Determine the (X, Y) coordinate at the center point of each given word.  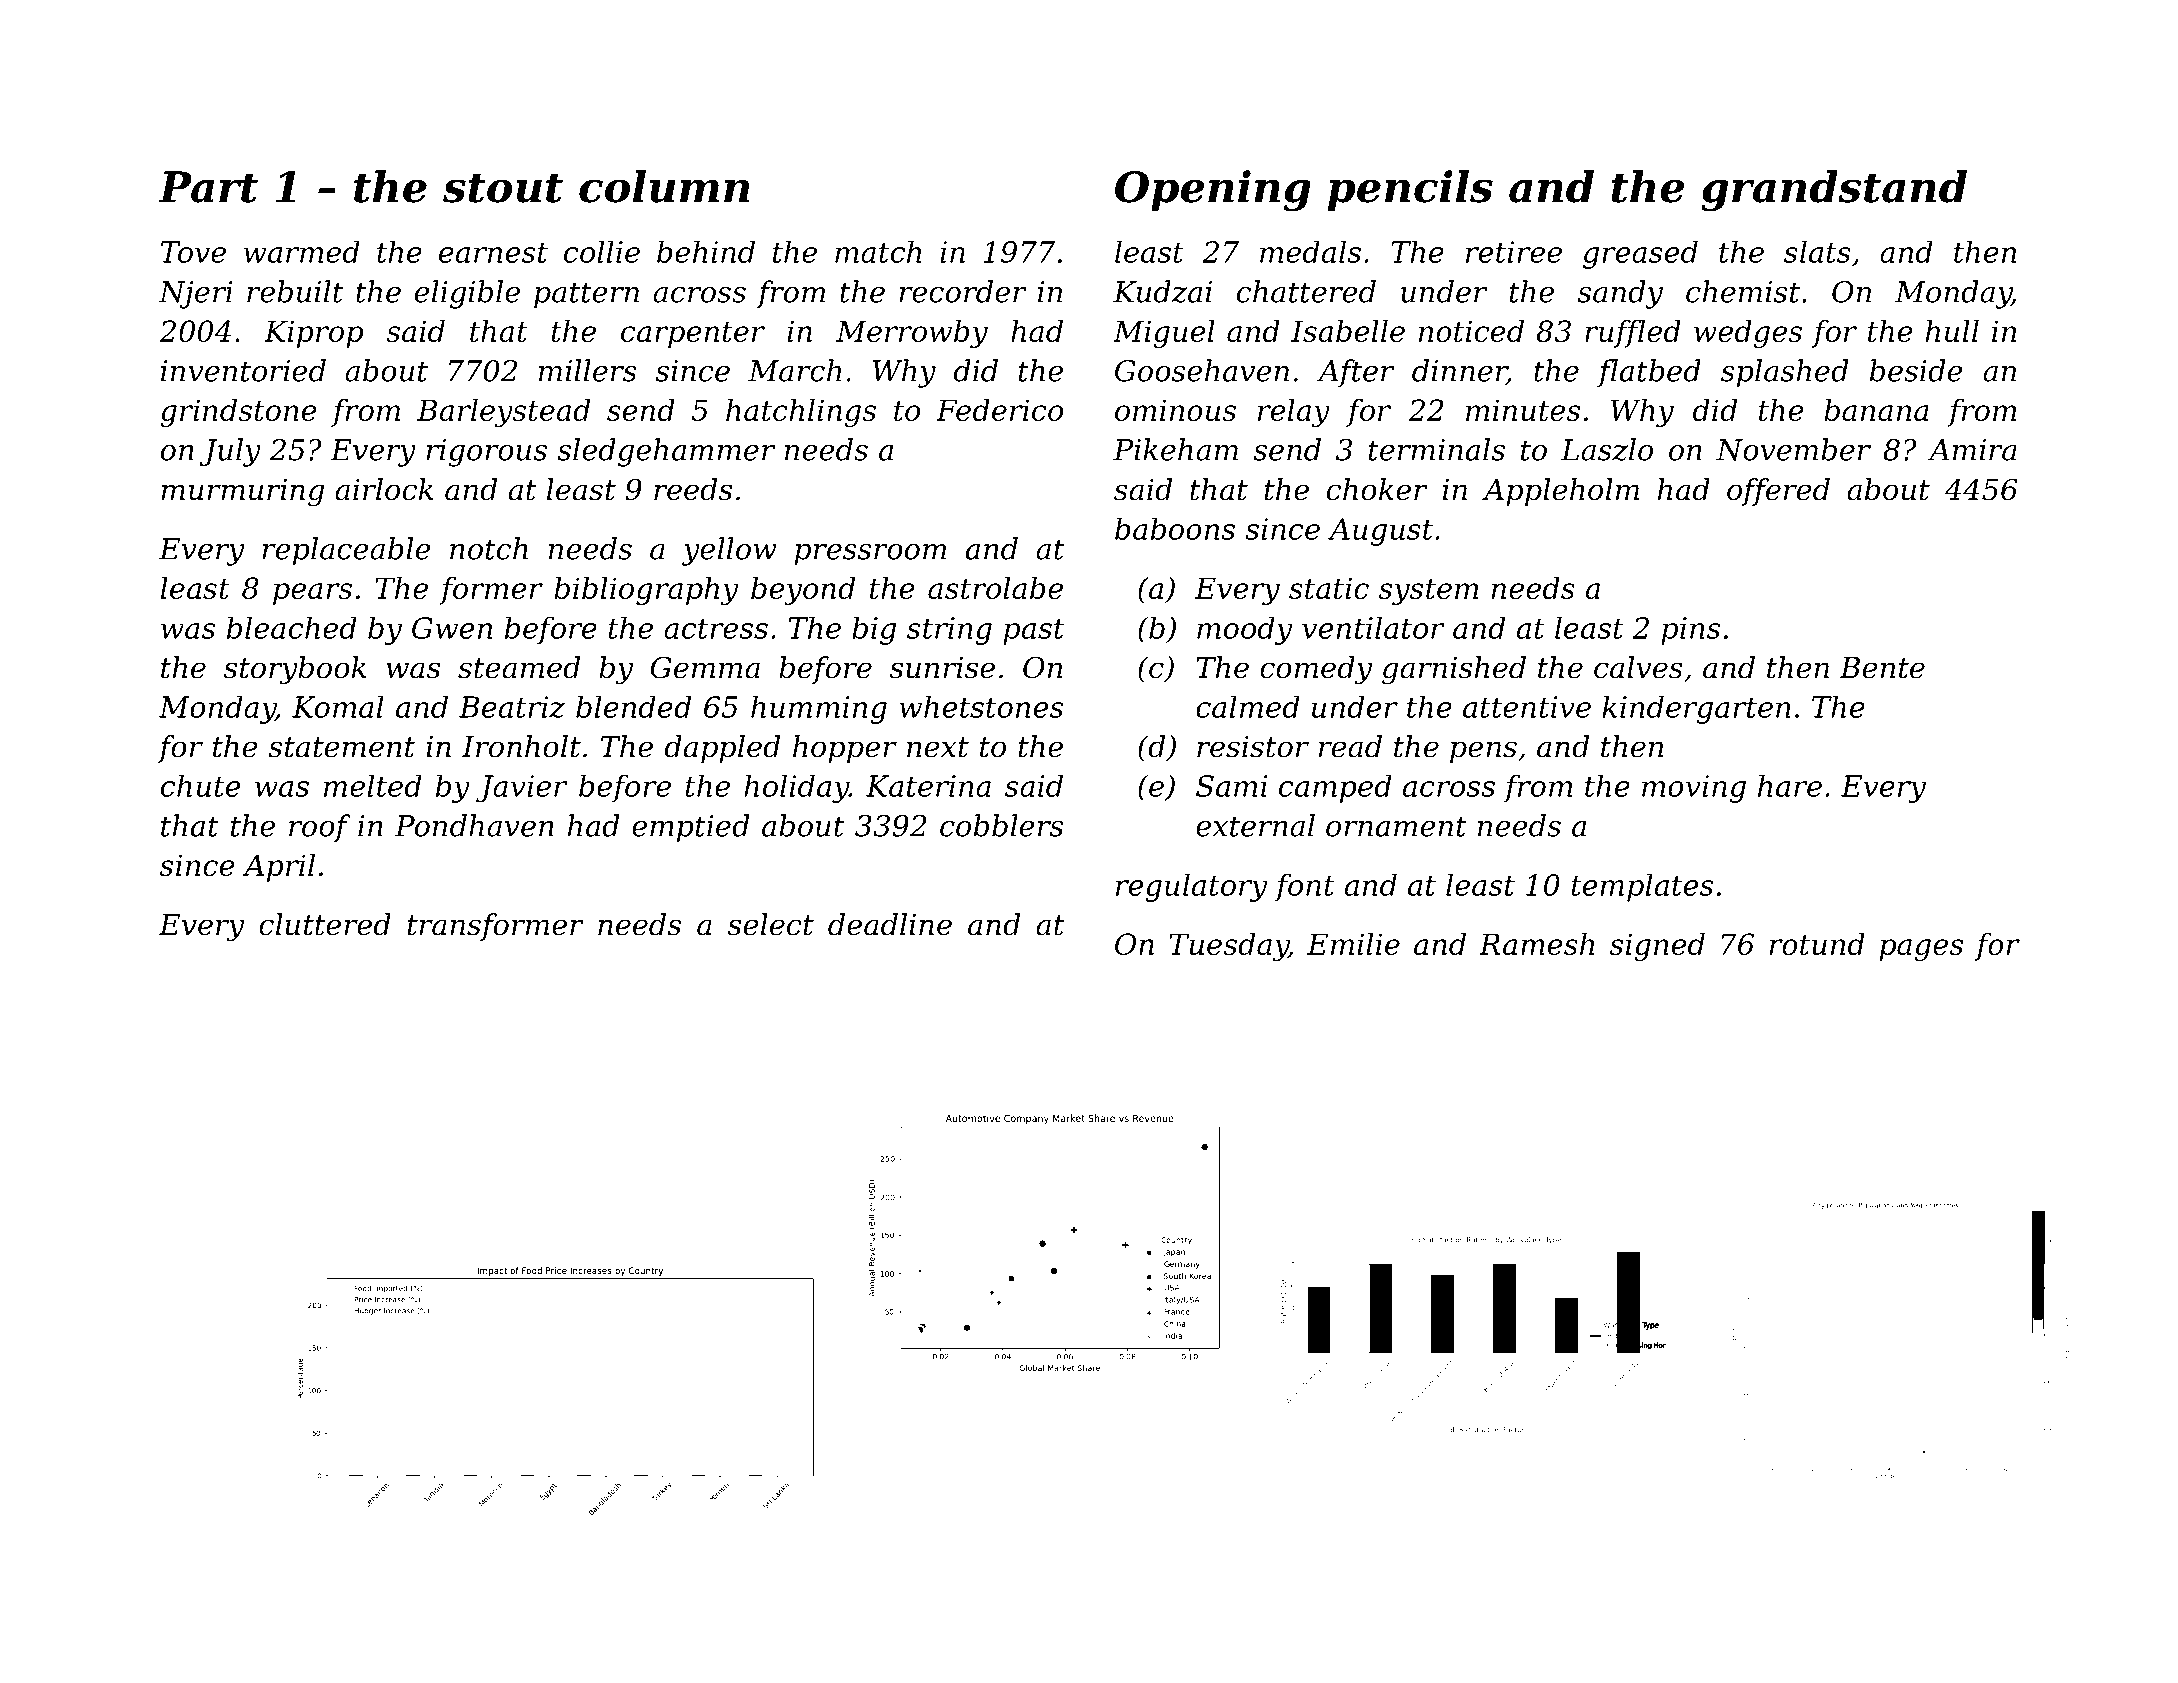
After (1355, 373)
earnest (493, 253)
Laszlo (1607, 449)
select (771, 924)
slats (1817, 251)
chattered (1306, 291)
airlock (384, 489)
